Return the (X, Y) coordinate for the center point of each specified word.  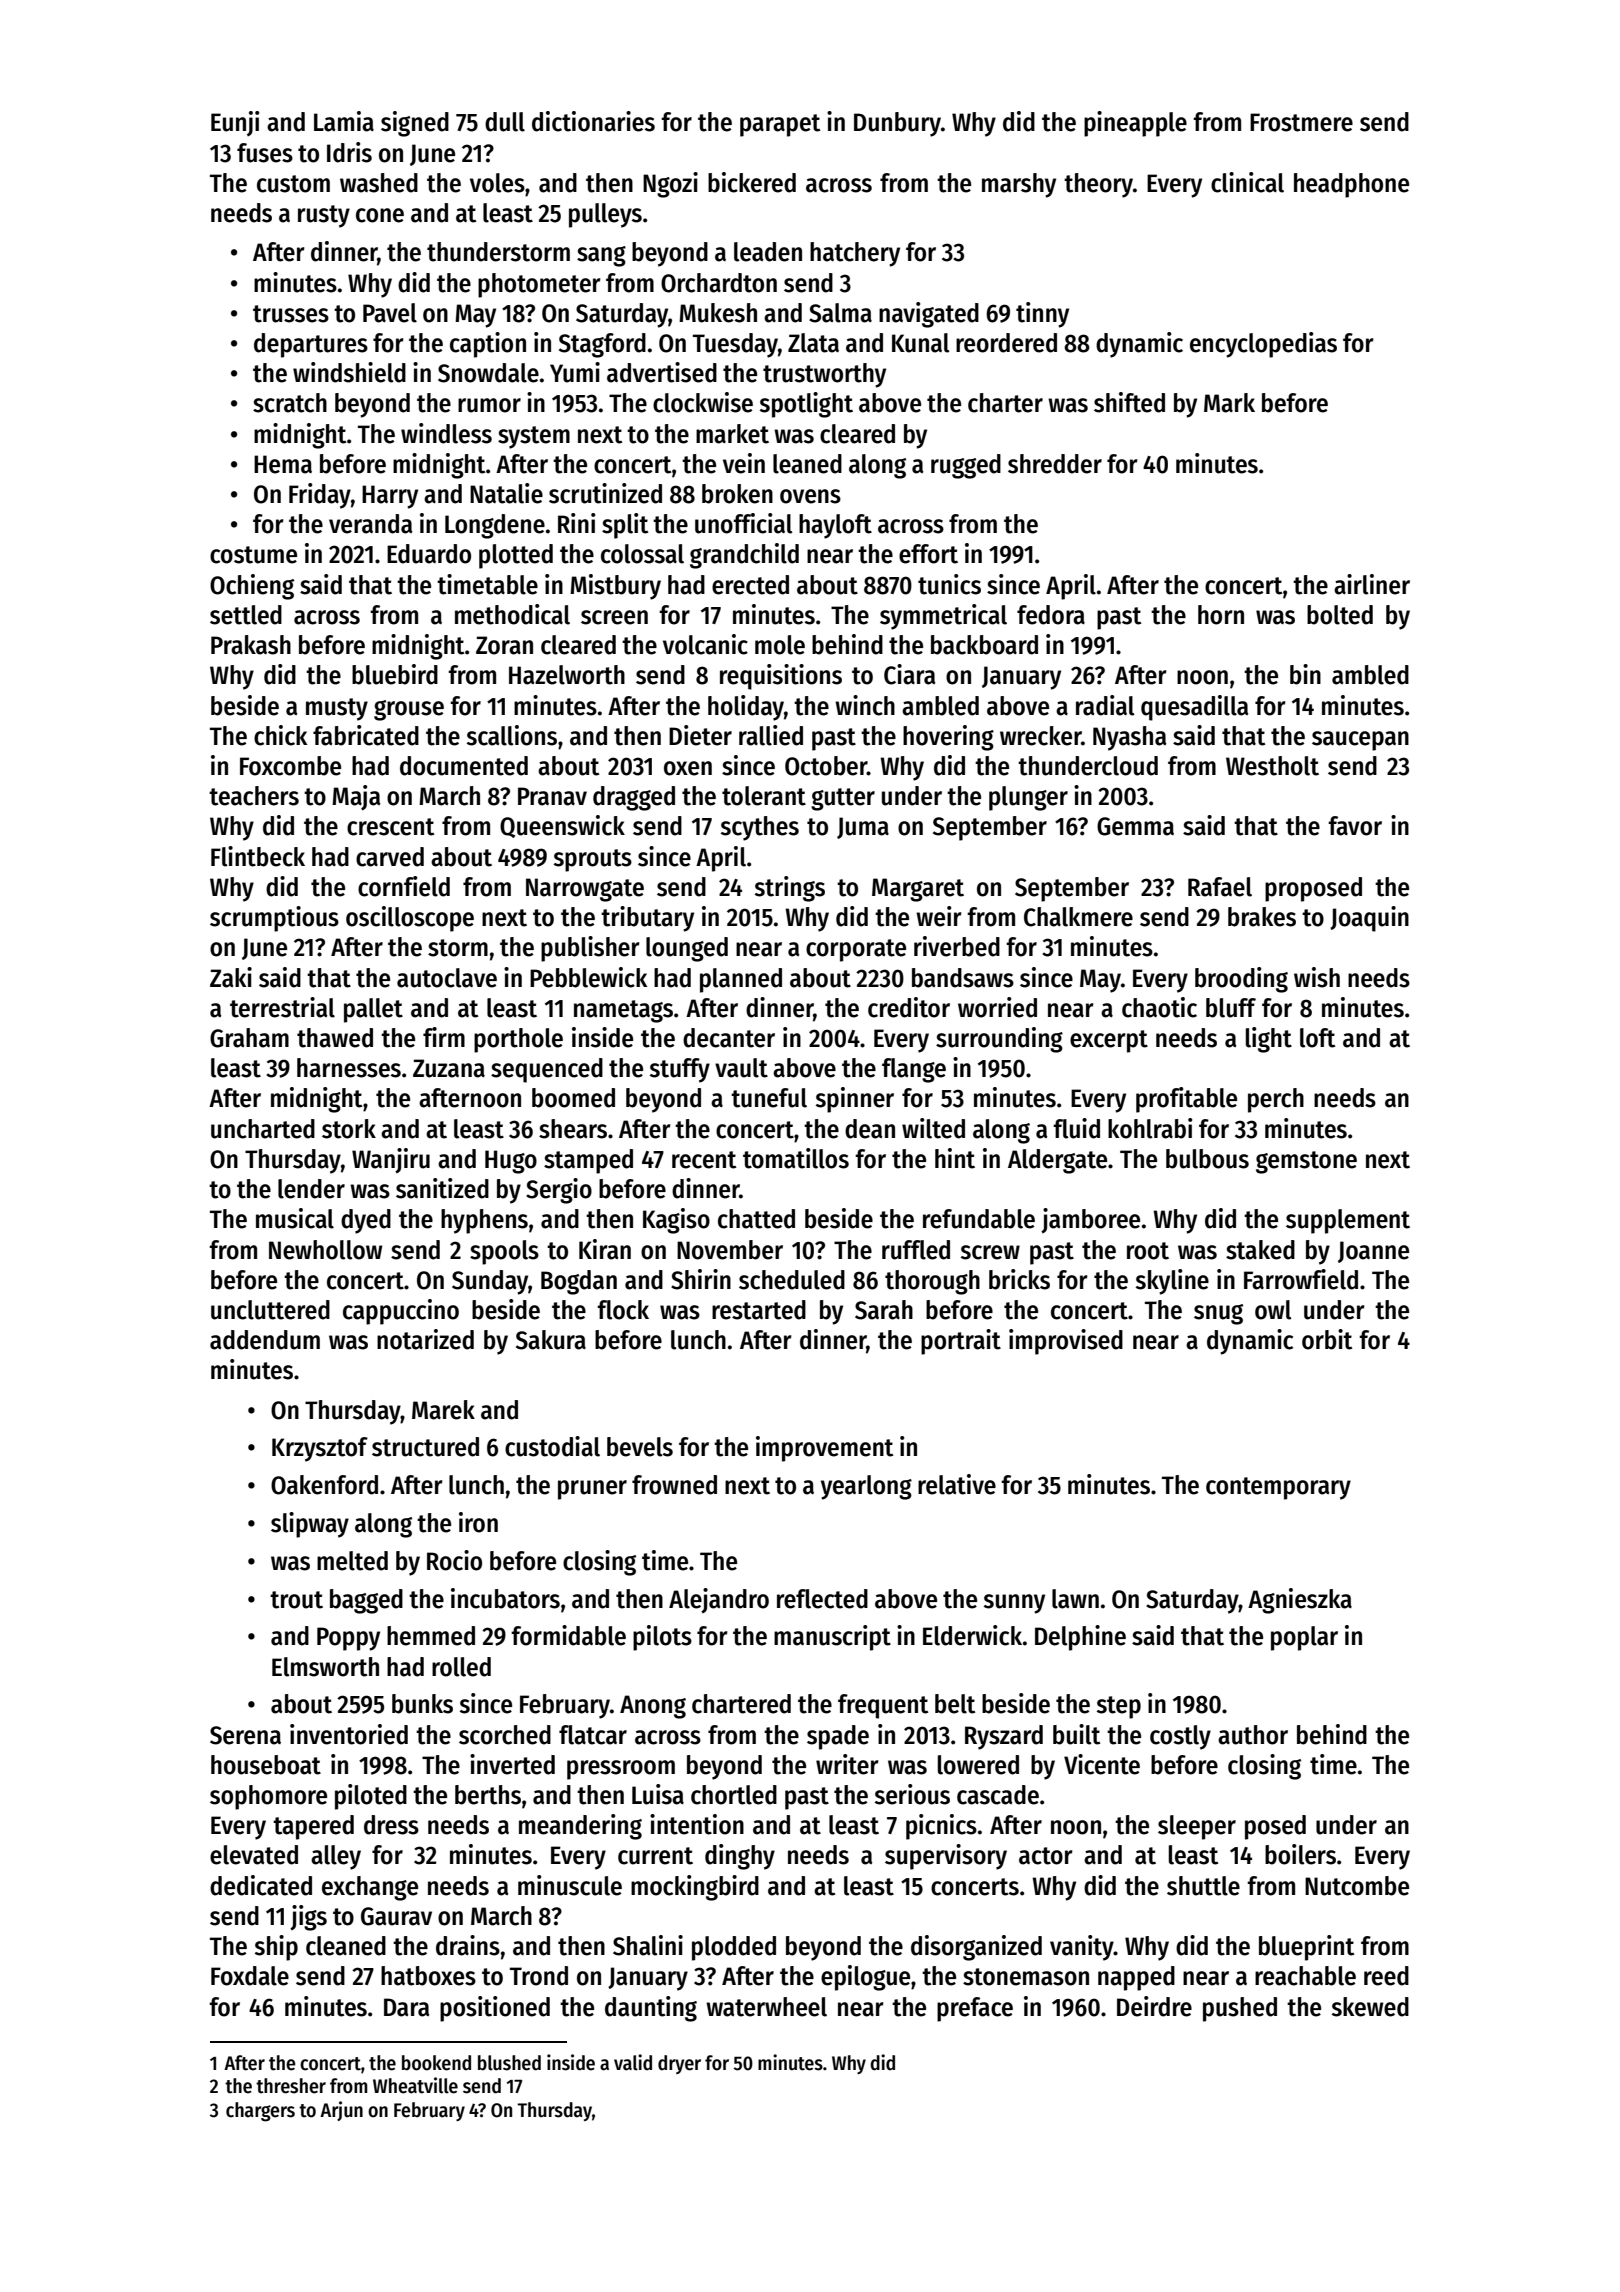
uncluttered (270, 1310)
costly (1180, 1737)
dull (505, 122)
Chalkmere (1078, 917)
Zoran (504, 645)
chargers (260, 2112)
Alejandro (719, 1600)
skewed (1370, 2007)
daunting (651, 2009)
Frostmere (1301, 122)
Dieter (700, 735)
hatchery (855, 254)
